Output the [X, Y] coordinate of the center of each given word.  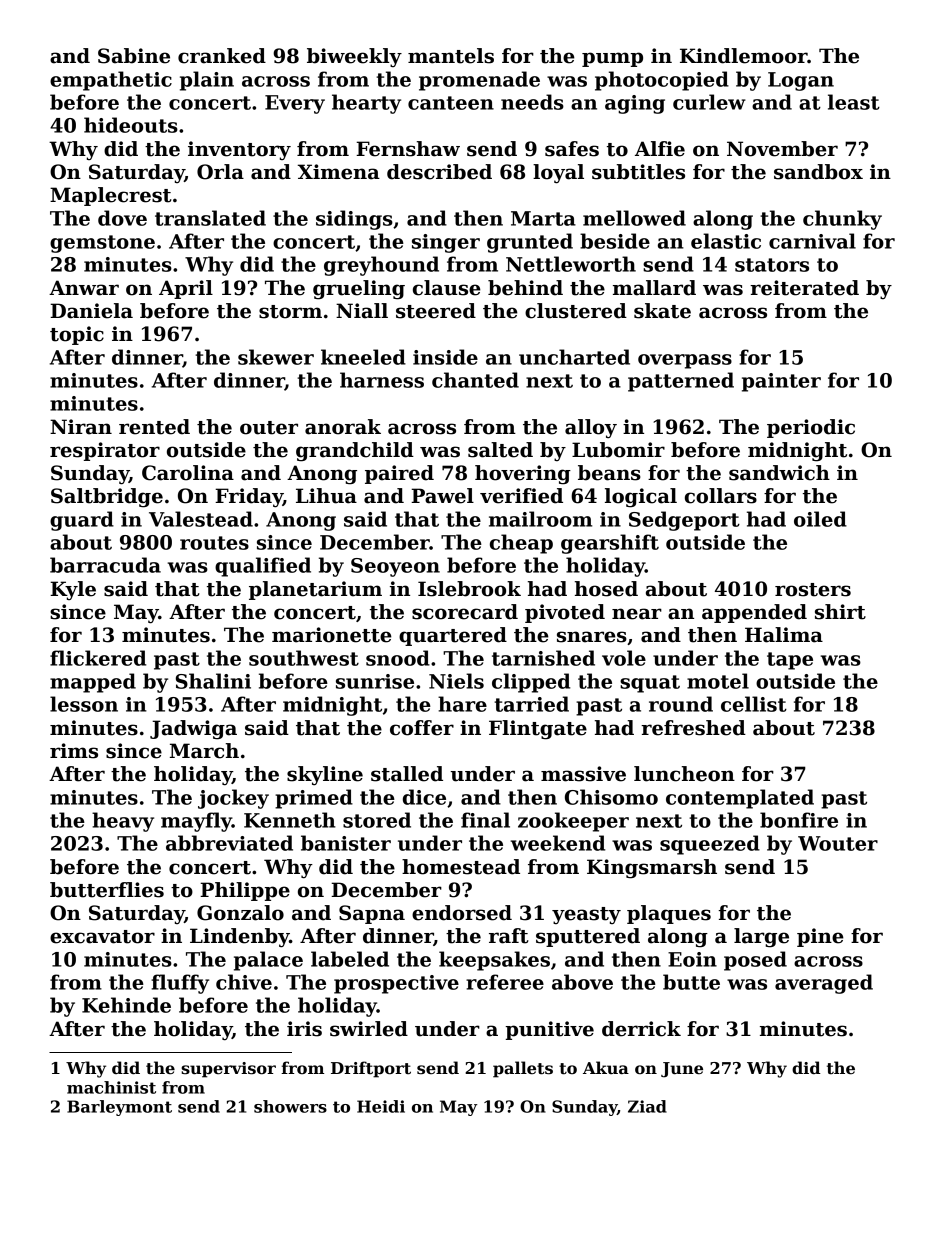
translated [210, 218]
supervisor [228, 1070]
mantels [451, 56]
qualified [263, 567]
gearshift [610, 544]
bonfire [799, 820]
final [485, 820]
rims [74, 751]
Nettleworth [571, 264]
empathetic [111, 81]
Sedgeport [684, 521]
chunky [842, 220]
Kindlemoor [743, 56]
